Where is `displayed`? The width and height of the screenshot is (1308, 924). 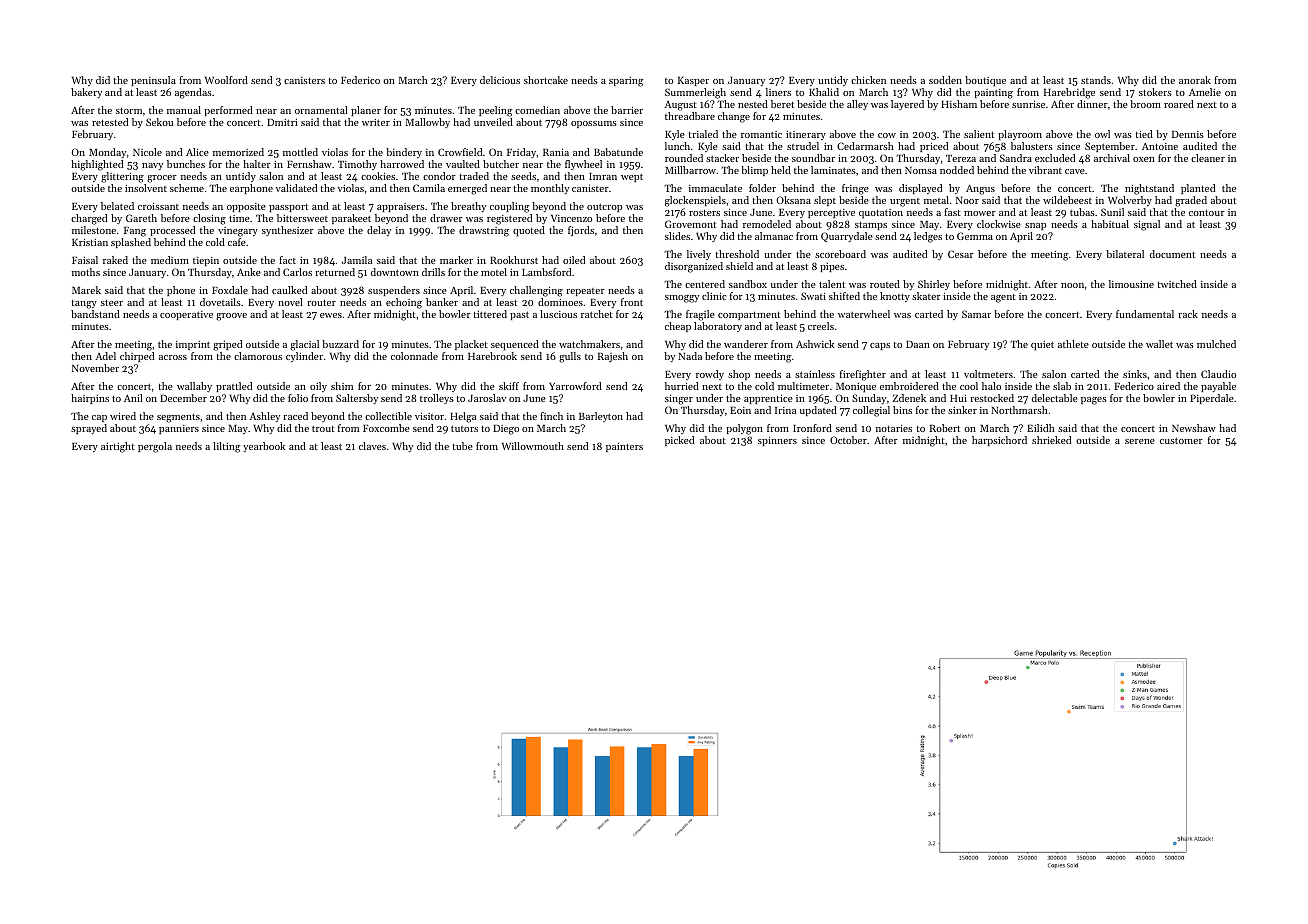 displayed is located at coordinates (920, 189).
